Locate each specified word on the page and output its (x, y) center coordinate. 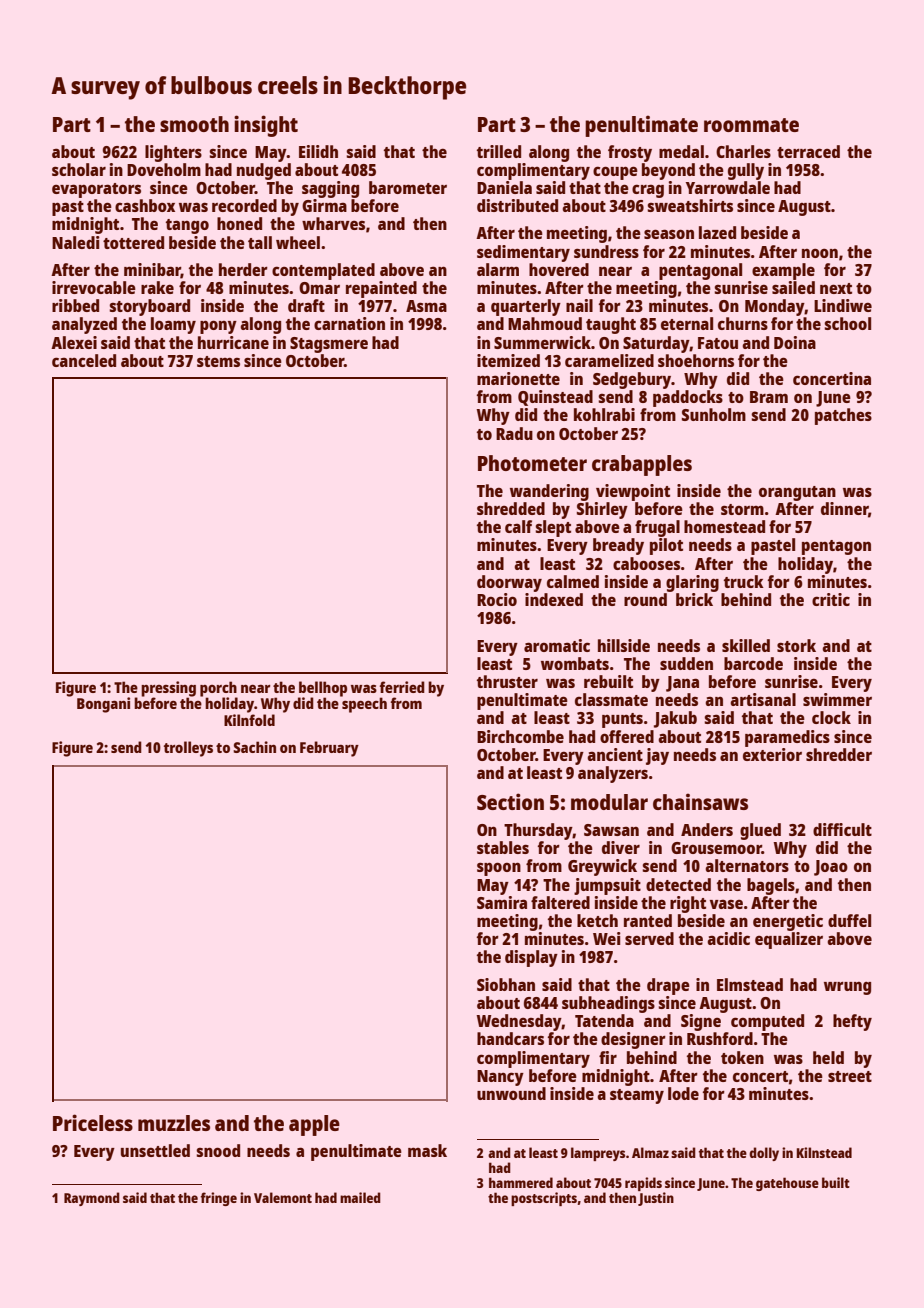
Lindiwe (843, 305)
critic (831, 599)
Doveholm (164, 169)
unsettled (155, 1150)
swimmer (837, 699)
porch (218, 689)
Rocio (497, 599)
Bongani (103, 705)
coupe (615, 173)
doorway (509, 583)
